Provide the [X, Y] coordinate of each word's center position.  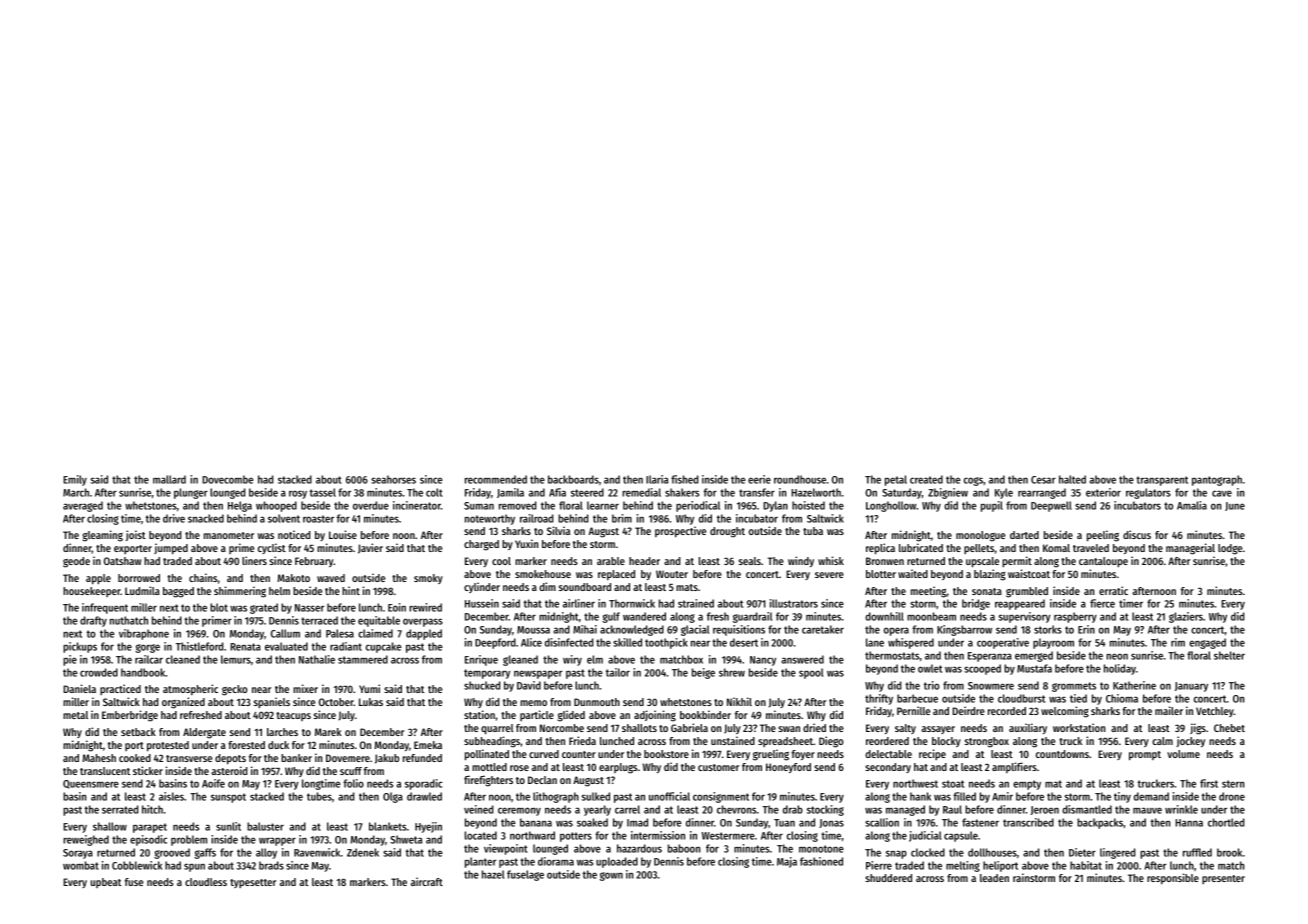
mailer [1169, 710]
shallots [639, 728]
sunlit [228, 826]
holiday [1120, 669]
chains [203, 577]
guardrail [752, 617]
